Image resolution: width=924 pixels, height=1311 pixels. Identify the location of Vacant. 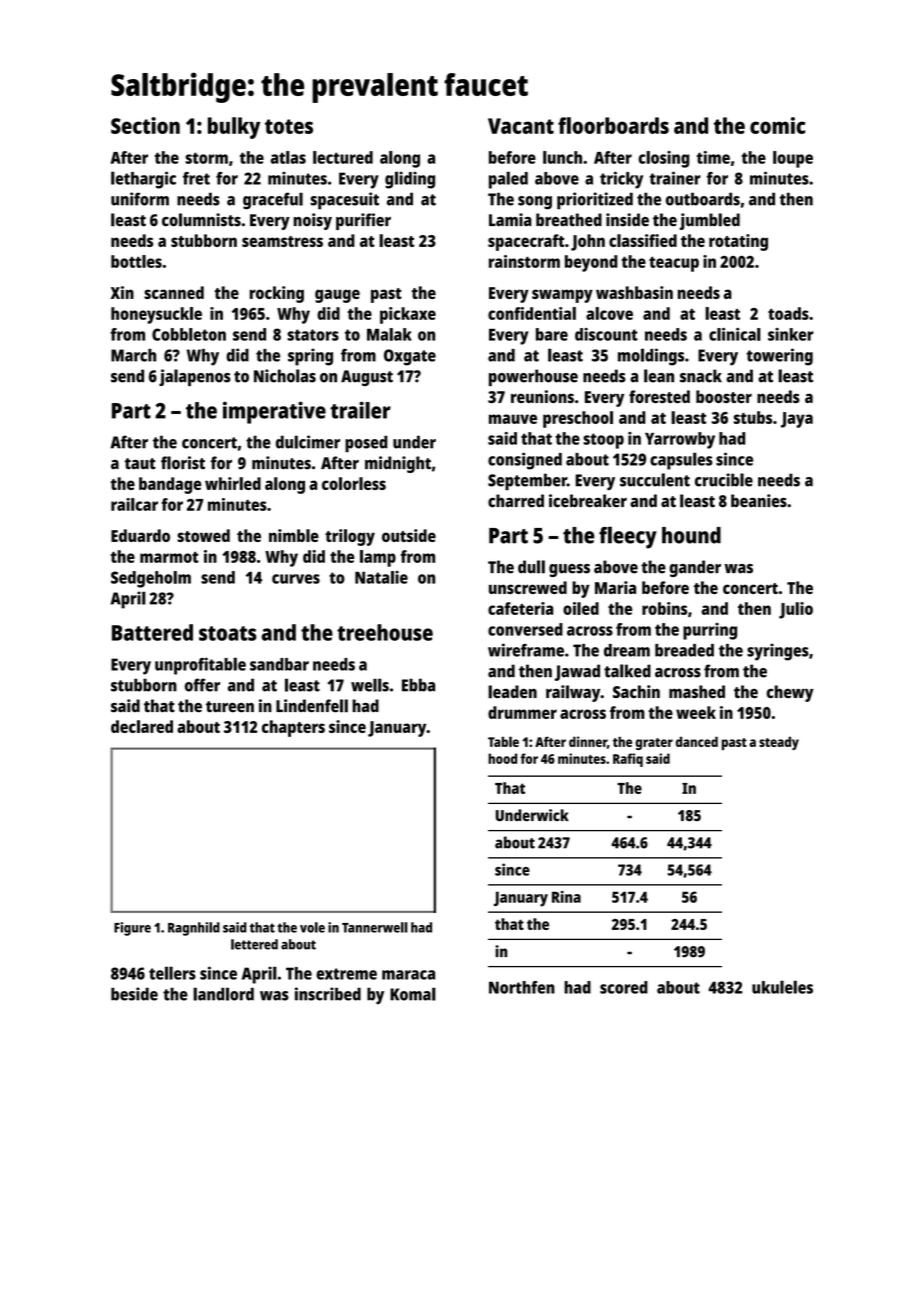
(521, 126).
